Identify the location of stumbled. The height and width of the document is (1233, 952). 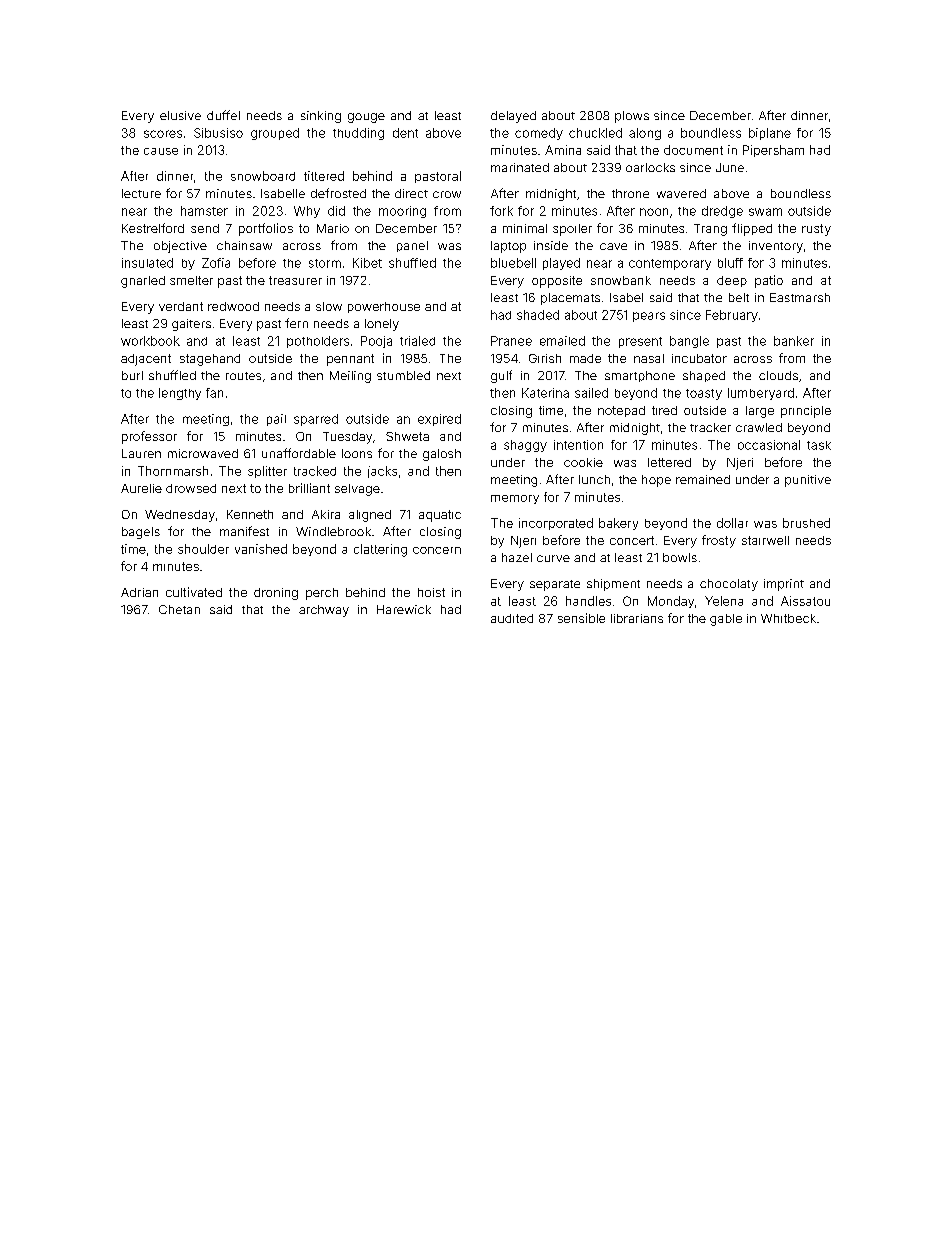
(403, 375).
